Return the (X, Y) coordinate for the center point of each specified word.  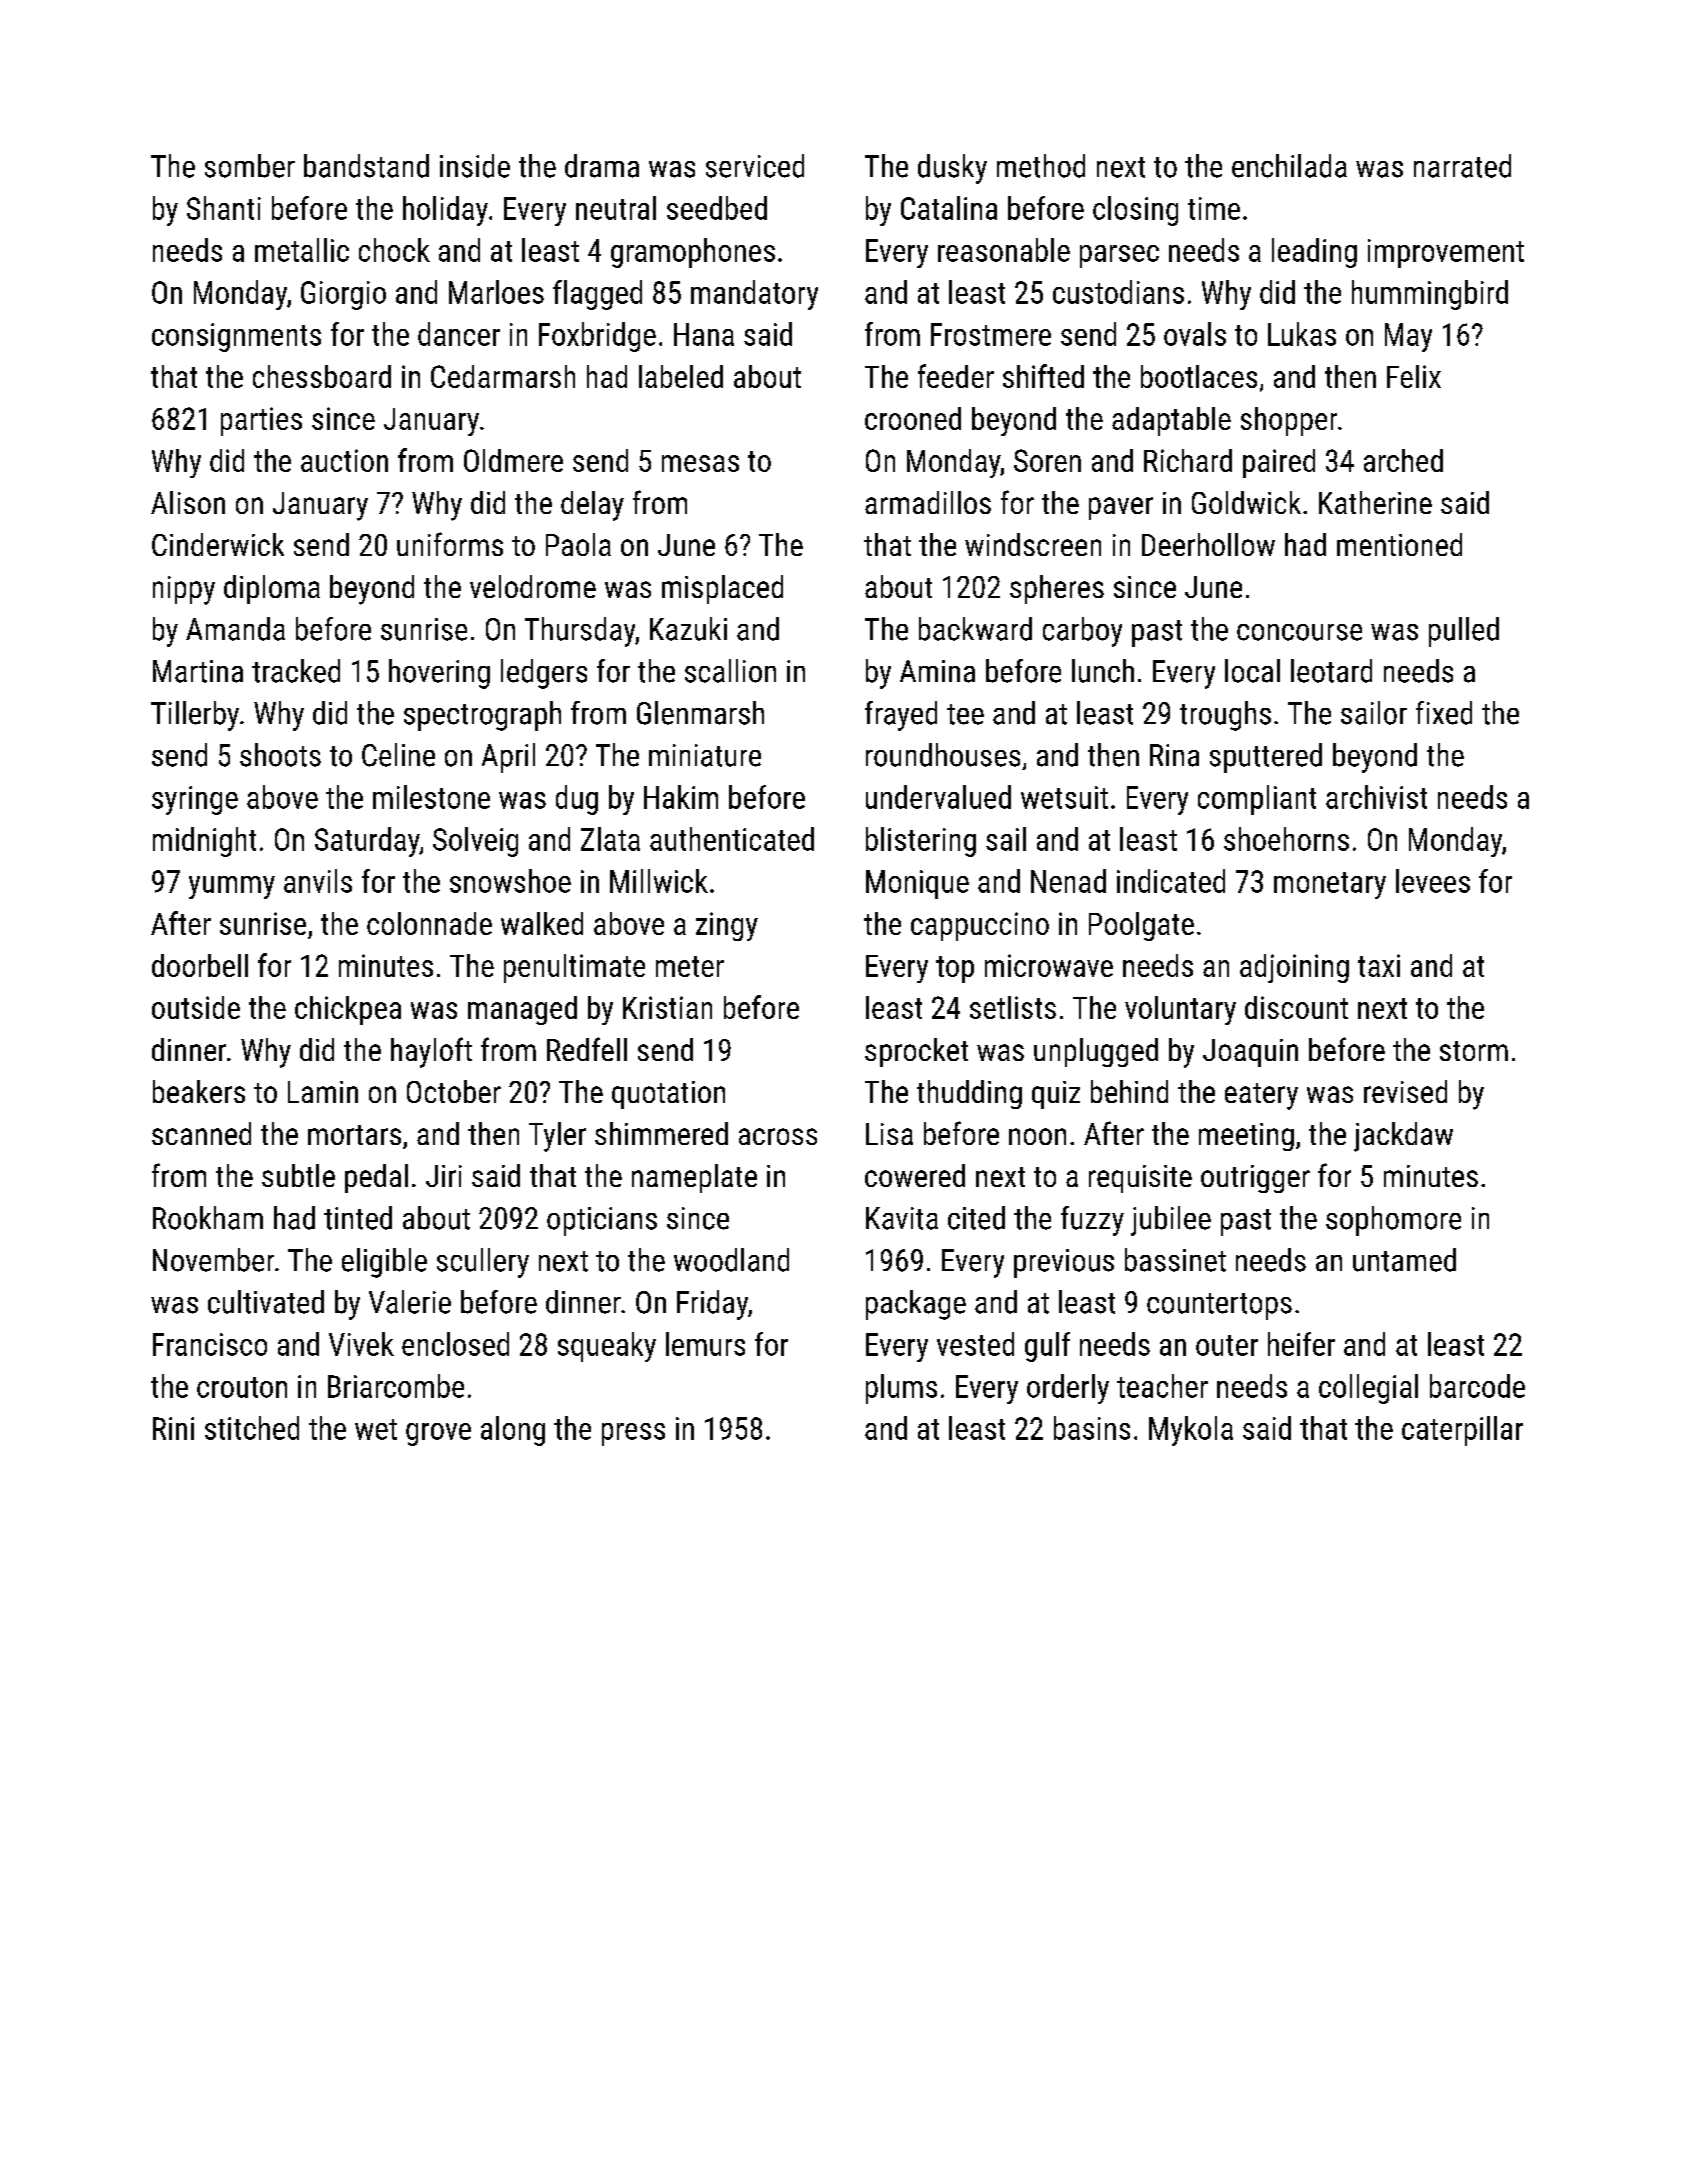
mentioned (1399, 544)
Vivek (361, 1344)
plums (901, 1389)
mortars (354, 1135)
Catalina (949, 208)
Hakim (681, 797)
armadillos (928, 502)
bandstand (366, 166)
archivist (1376, 797)
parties (261, 421)
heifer (1301, 1344)
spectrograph (482, 716)
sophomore (1393, 1221)
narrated (1462, 166)
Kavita (902, 1218)
